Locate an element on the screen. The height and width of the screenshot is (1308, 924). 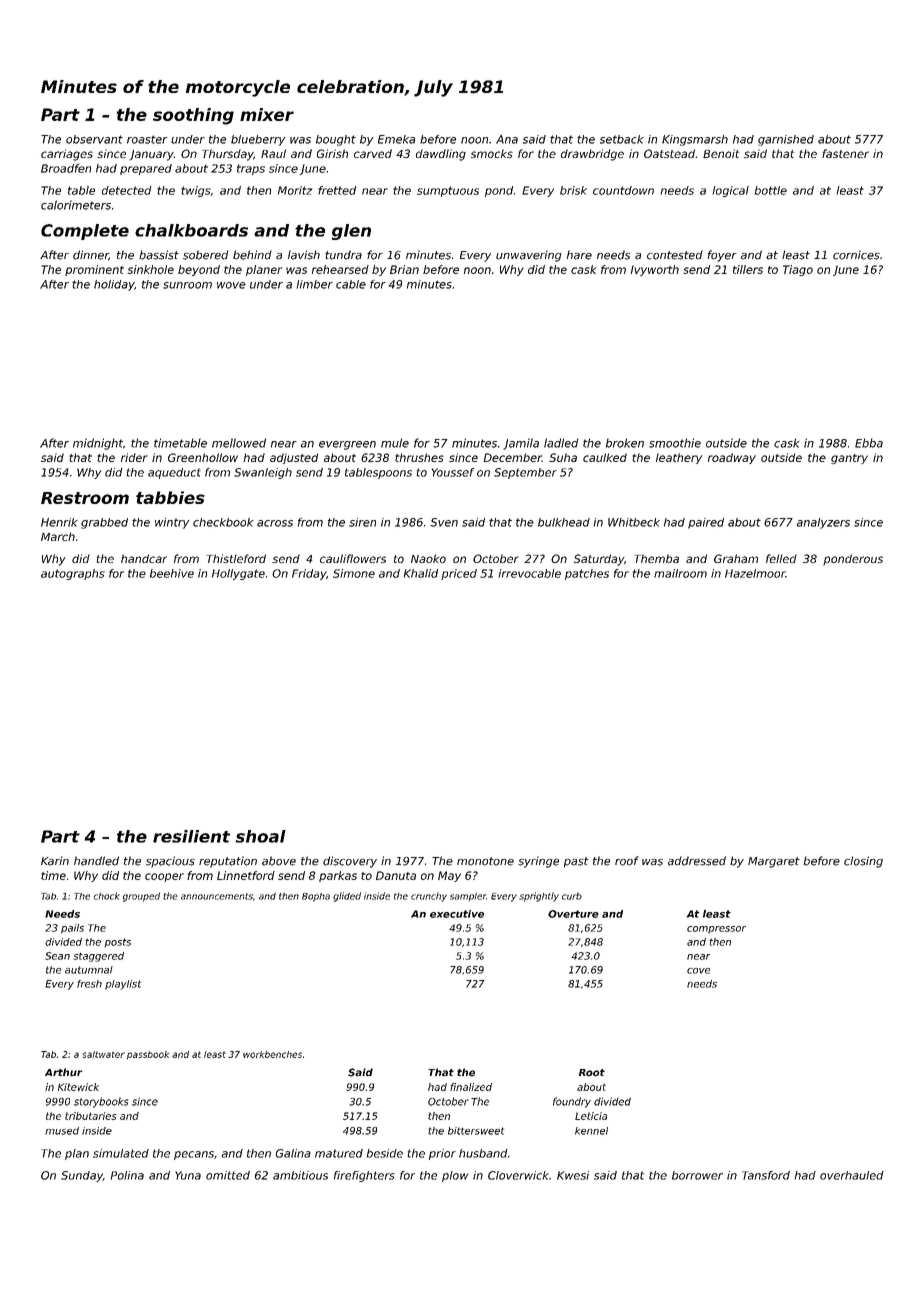
mule is located at coordinates (395, 443).
